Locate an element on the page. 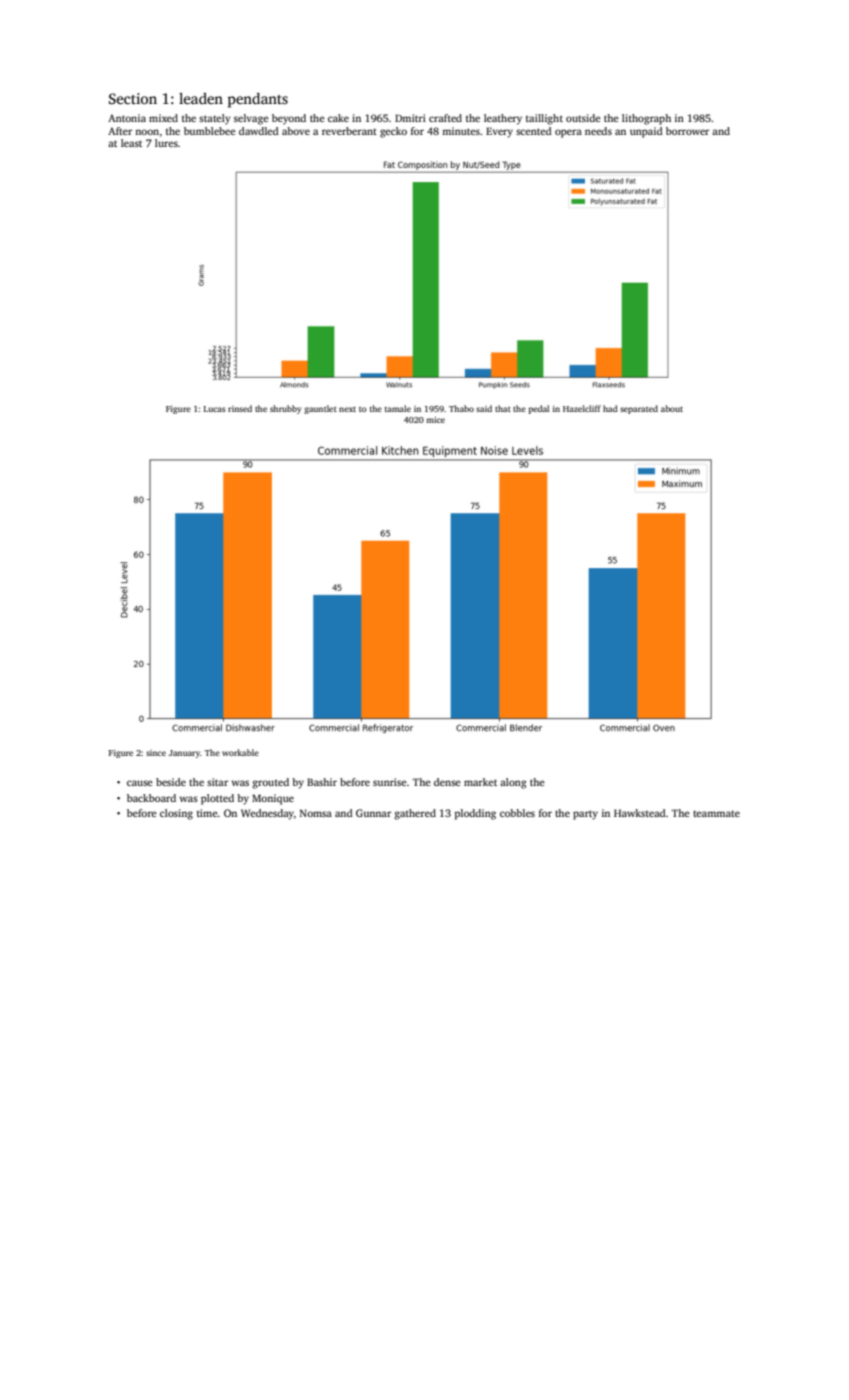  since is located at coordinates (156, 753).
